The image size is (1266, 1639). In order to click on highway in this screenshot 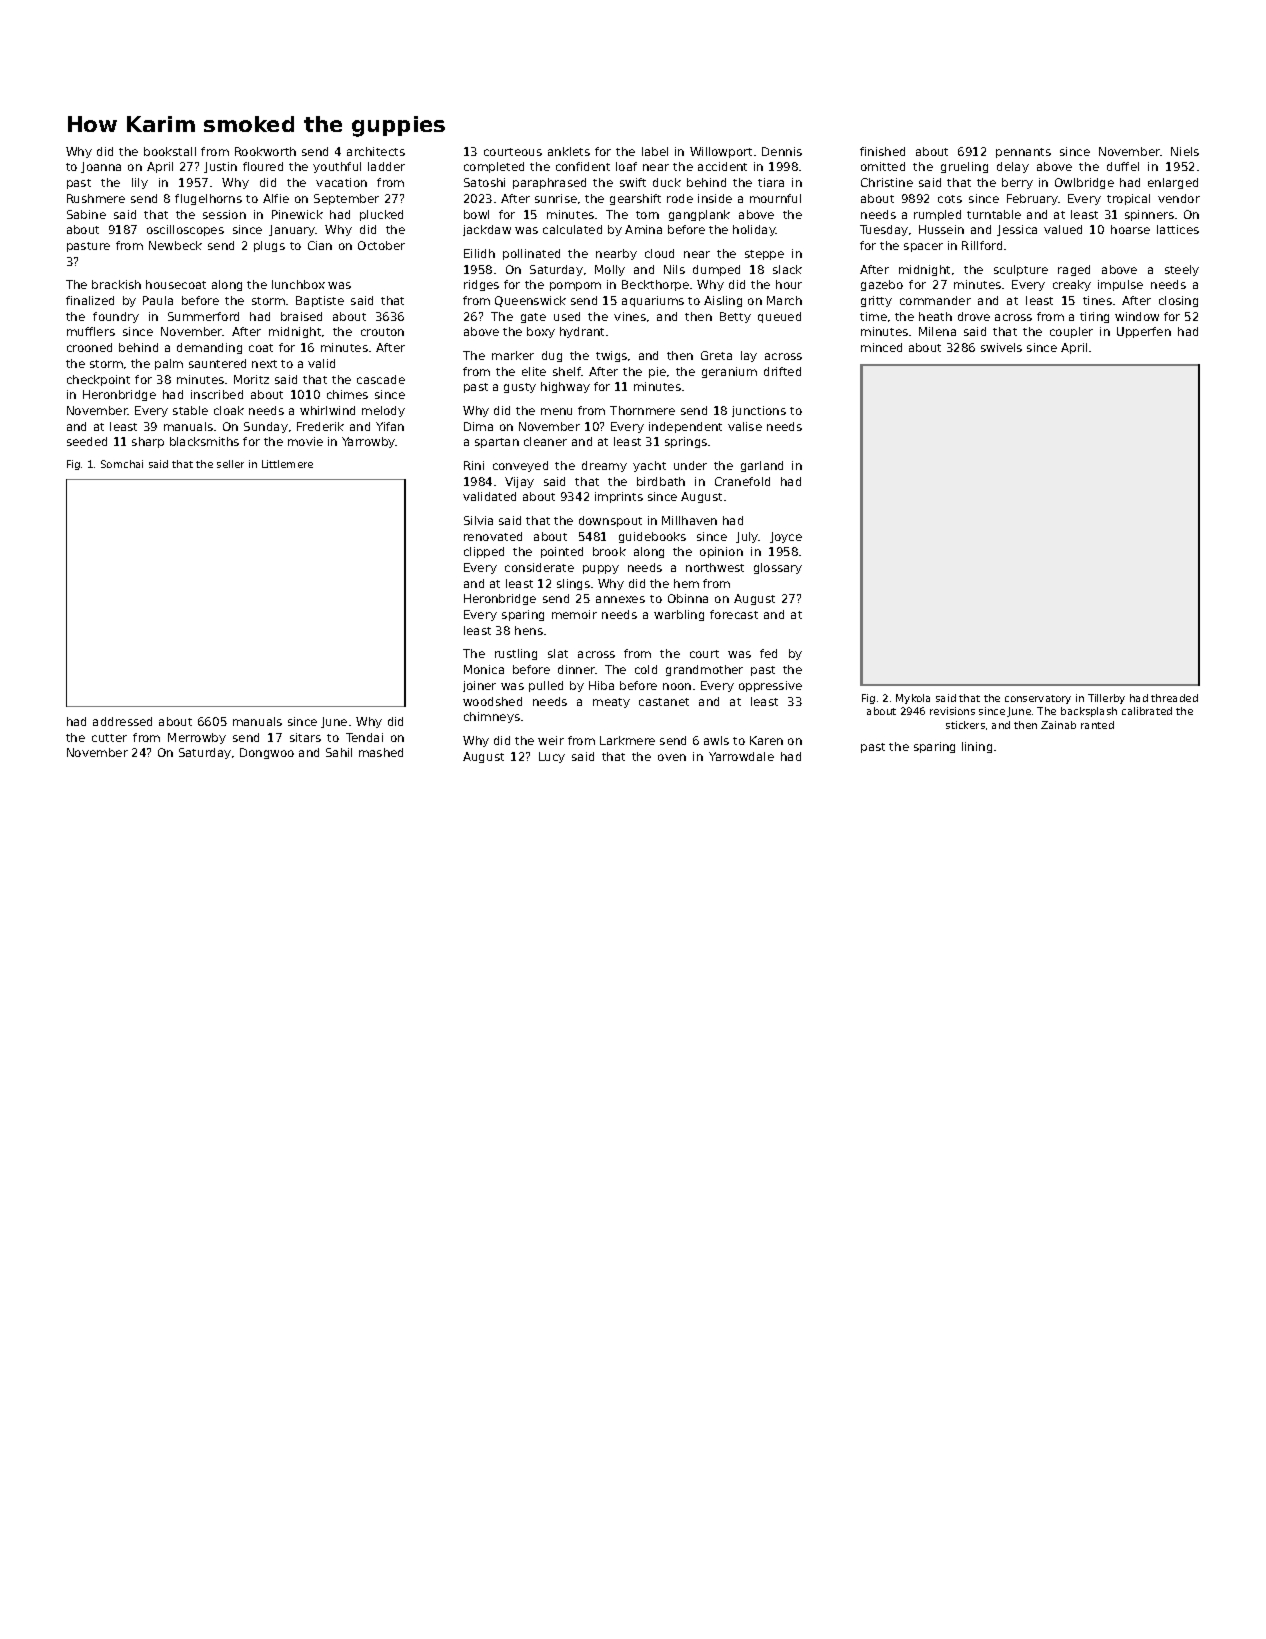, I will do `click(565, 387)`.
